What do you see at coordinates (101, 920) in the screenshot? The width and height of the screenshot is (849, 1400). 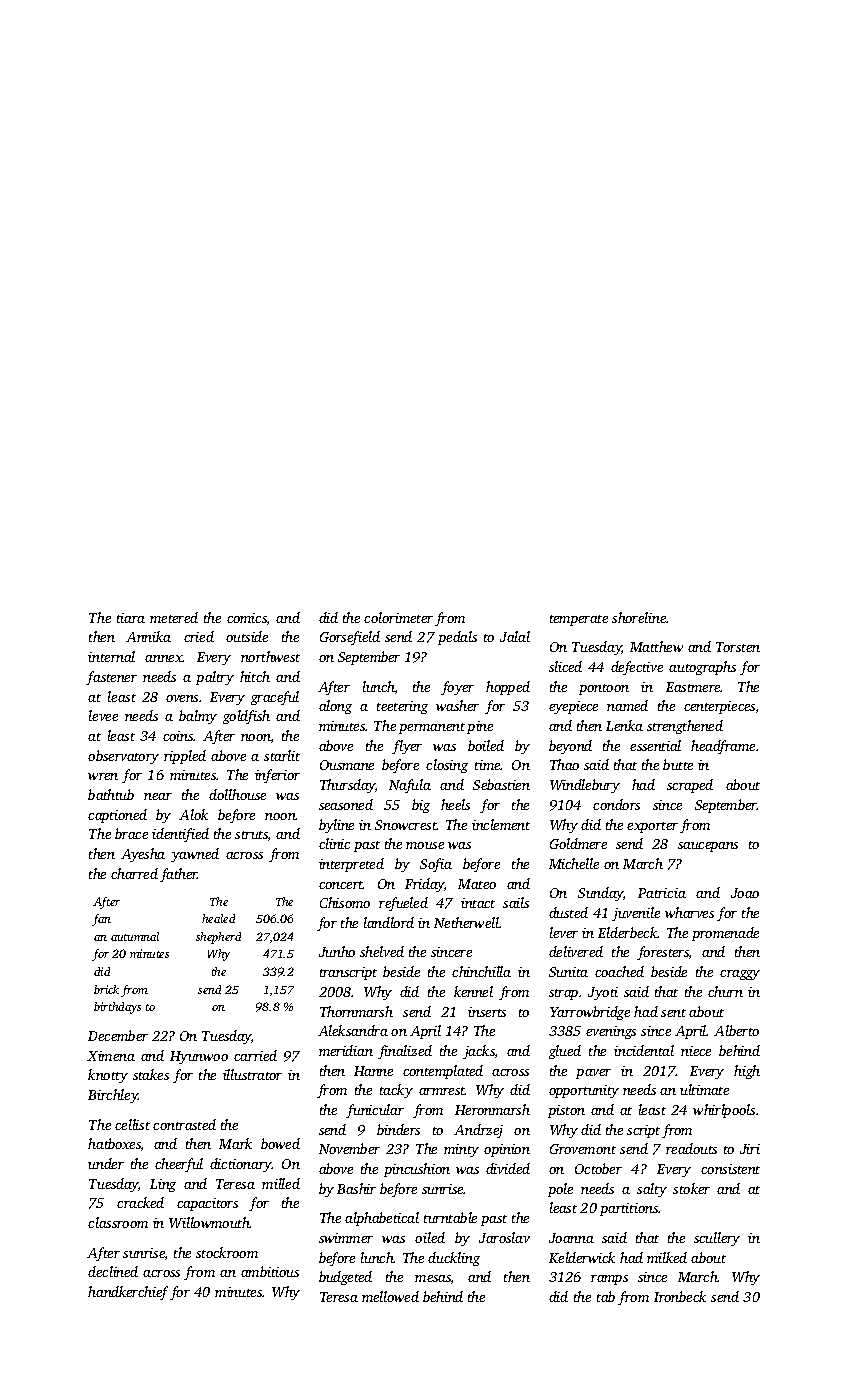 I see `fan` at bounding box center [101, 920].
